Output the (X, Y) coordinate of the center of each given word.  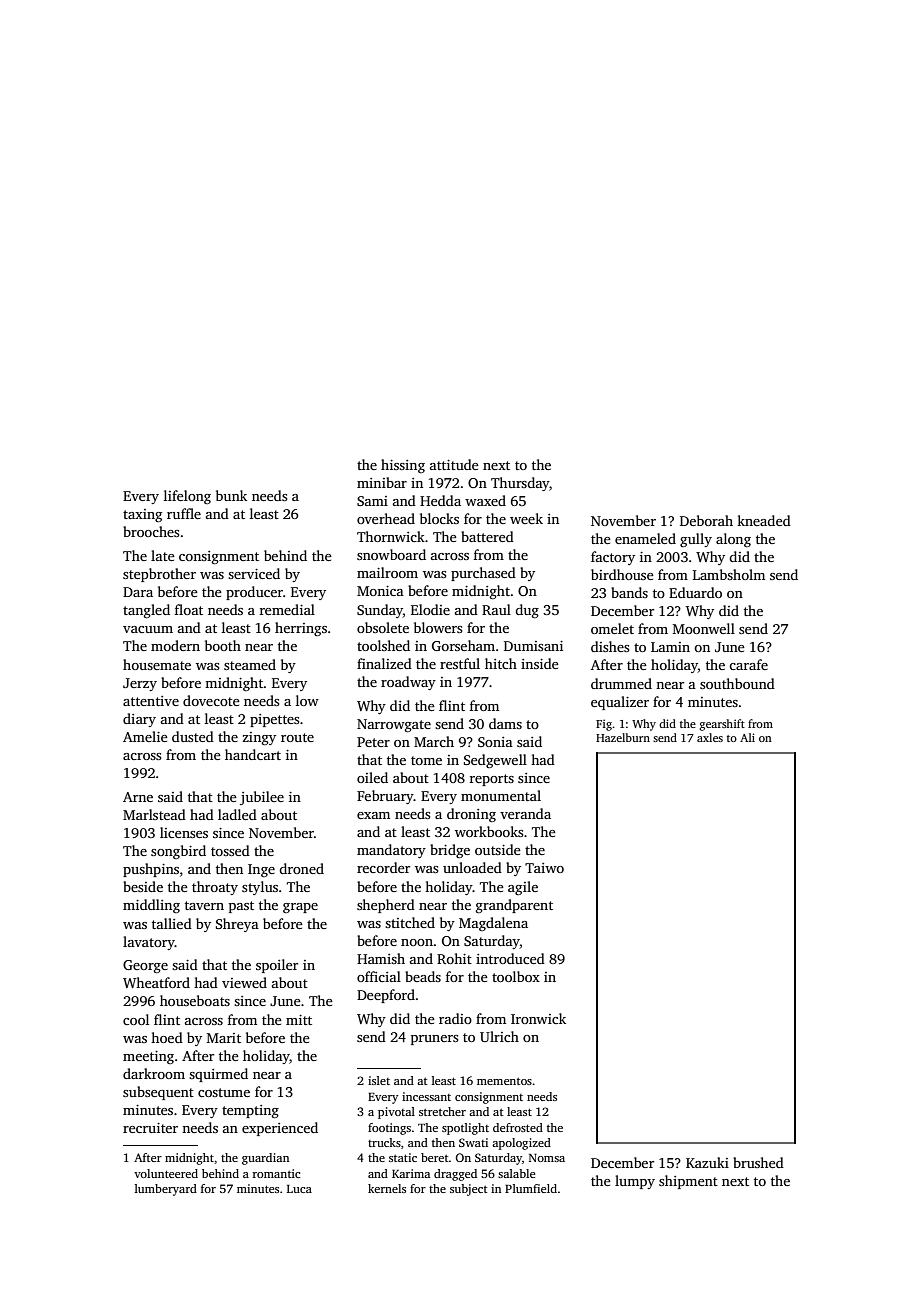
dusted (193, 736)
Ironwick (538, 1018)
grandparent (514, 906)
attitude (454, 464)
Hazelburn (623, 737)
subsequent (158, 1093)
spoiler (277, 966)
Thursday (520, 484)
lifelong (187, 497)
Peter (373, 742)
